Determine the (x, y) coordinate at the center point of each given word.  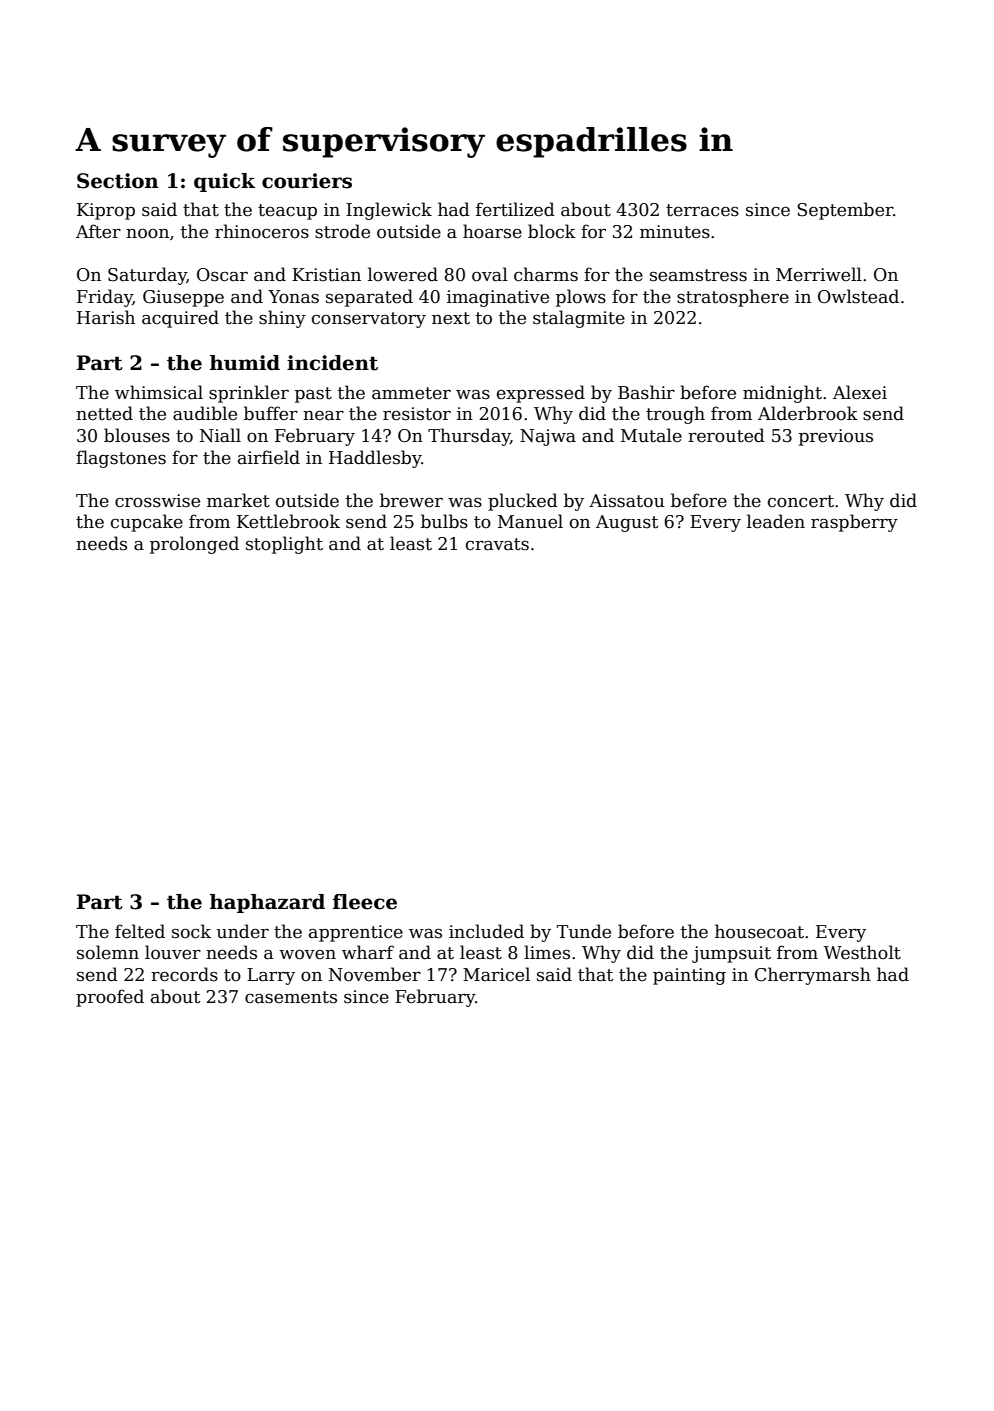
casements (291, 997)
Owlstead (858, 296)
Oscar (222, 275)
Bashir (646, 392)
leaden (776, 521)
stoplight (284, 545)
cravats (497, 544)
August (627, 523)
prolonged (194, 545)
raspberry (854, 523)
